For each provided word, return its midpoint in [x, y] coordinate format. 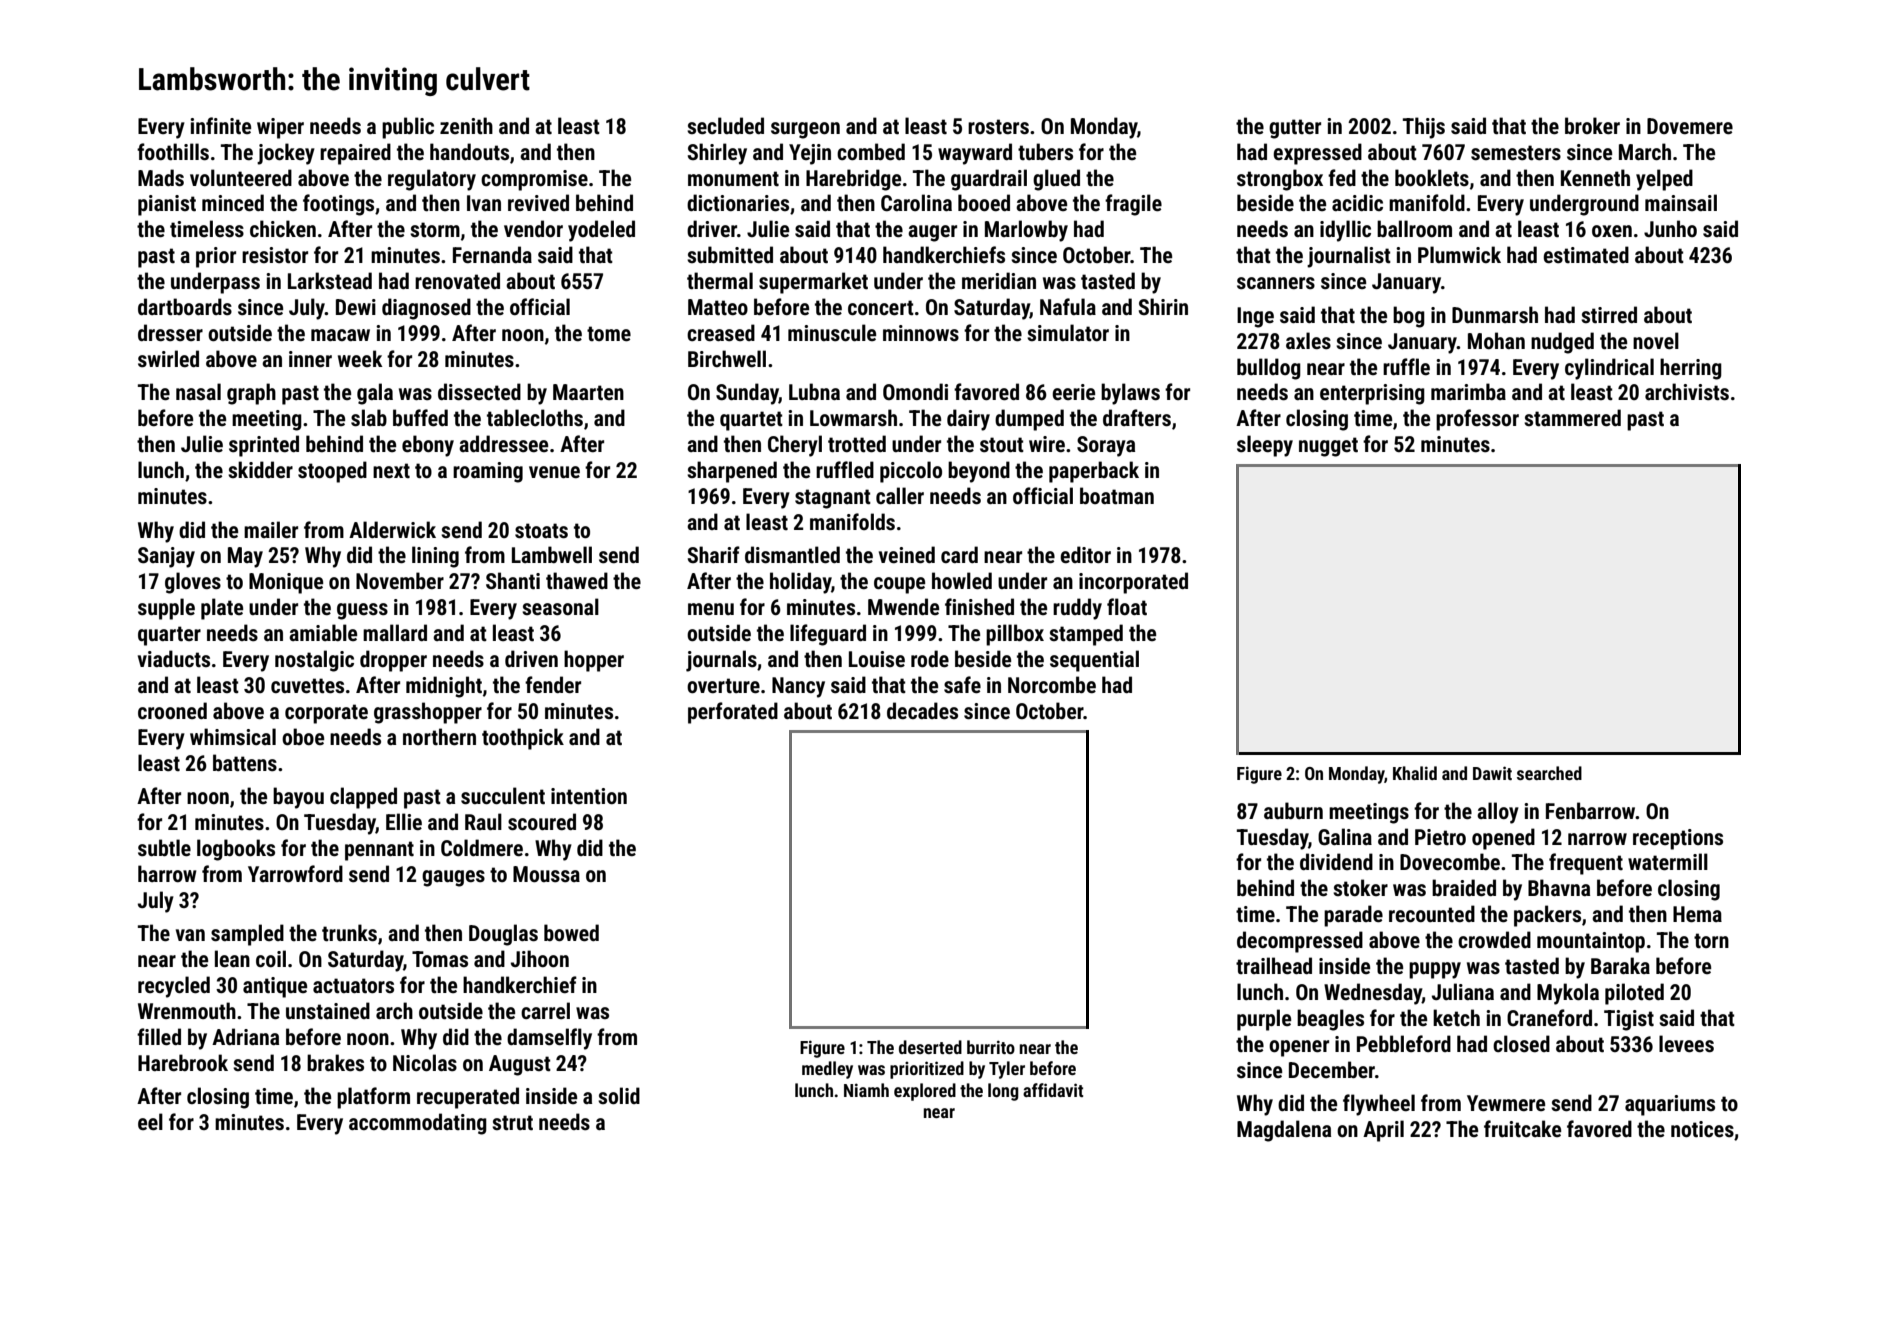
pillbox [1015, 635]
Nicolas [425, 1063]
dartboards [185, 307]
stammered [1572, 418]
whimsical [233, 737]
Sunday [747, 394]
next [391, 470]
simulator [1068, 333]
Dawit [1492, 773]
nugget [1328, 447]
